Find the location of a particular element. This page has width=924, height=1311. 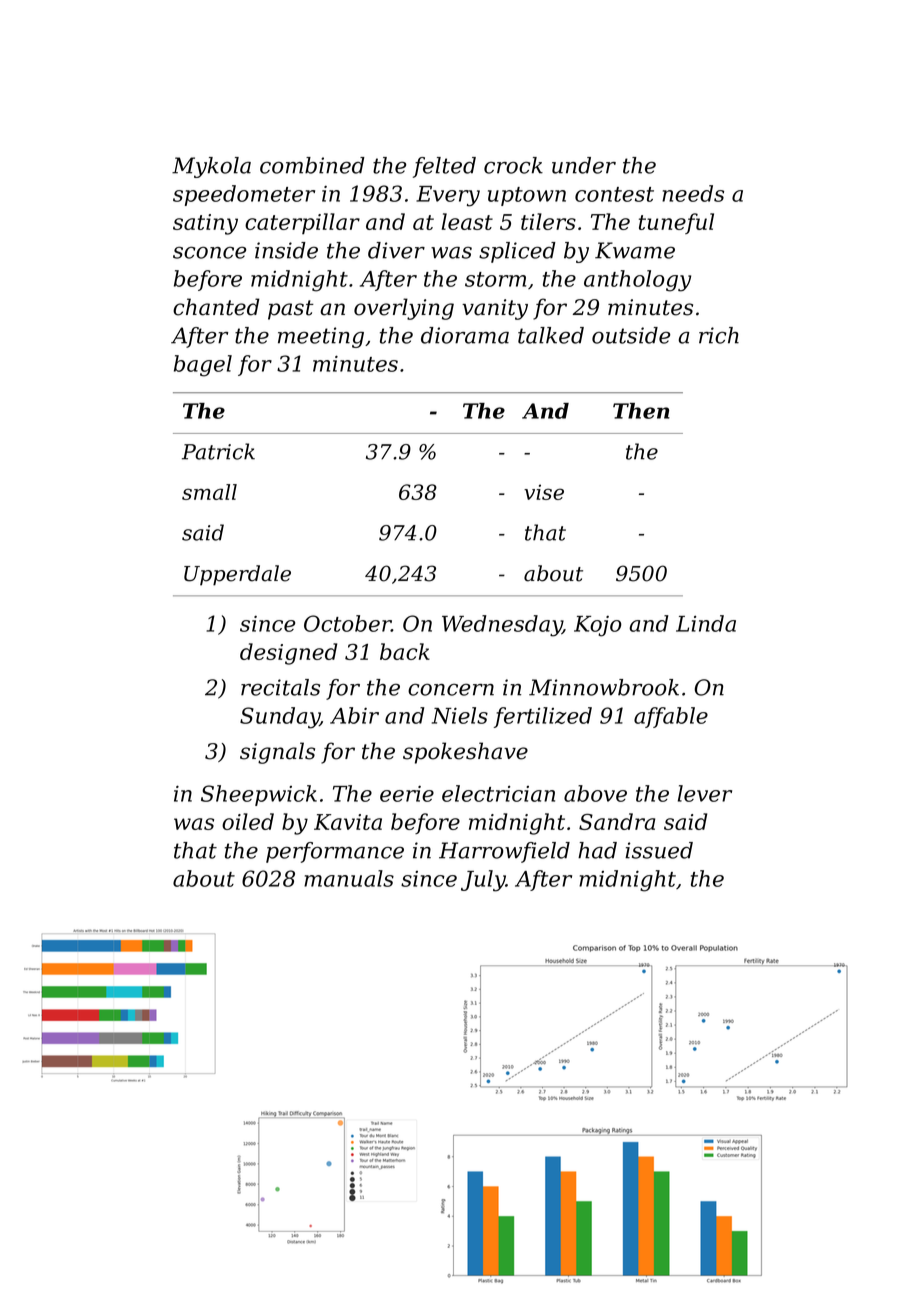

issued is located at coordinates (659, 850).
